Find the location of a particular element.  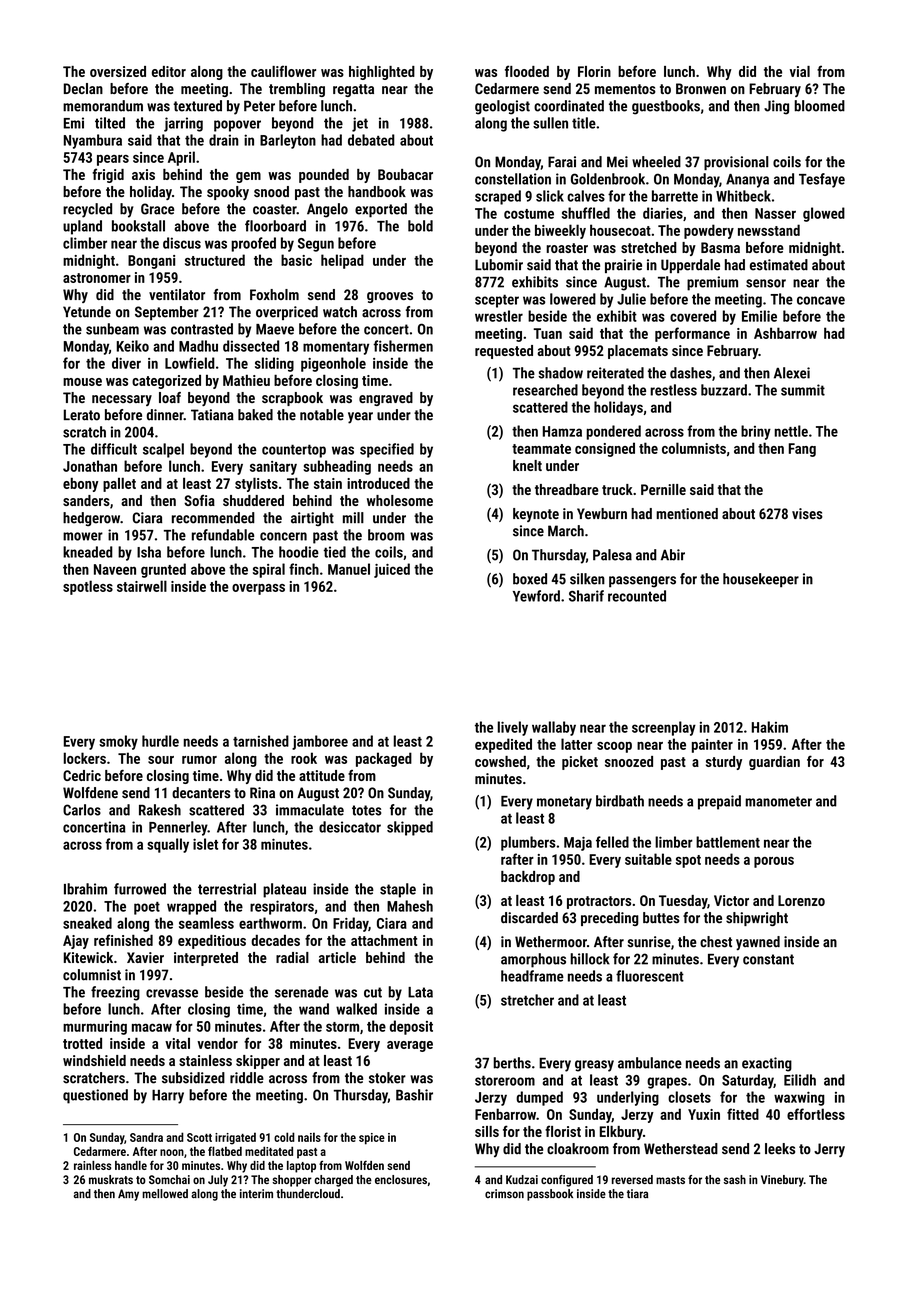

slick is located at coordinates (550, 196).
